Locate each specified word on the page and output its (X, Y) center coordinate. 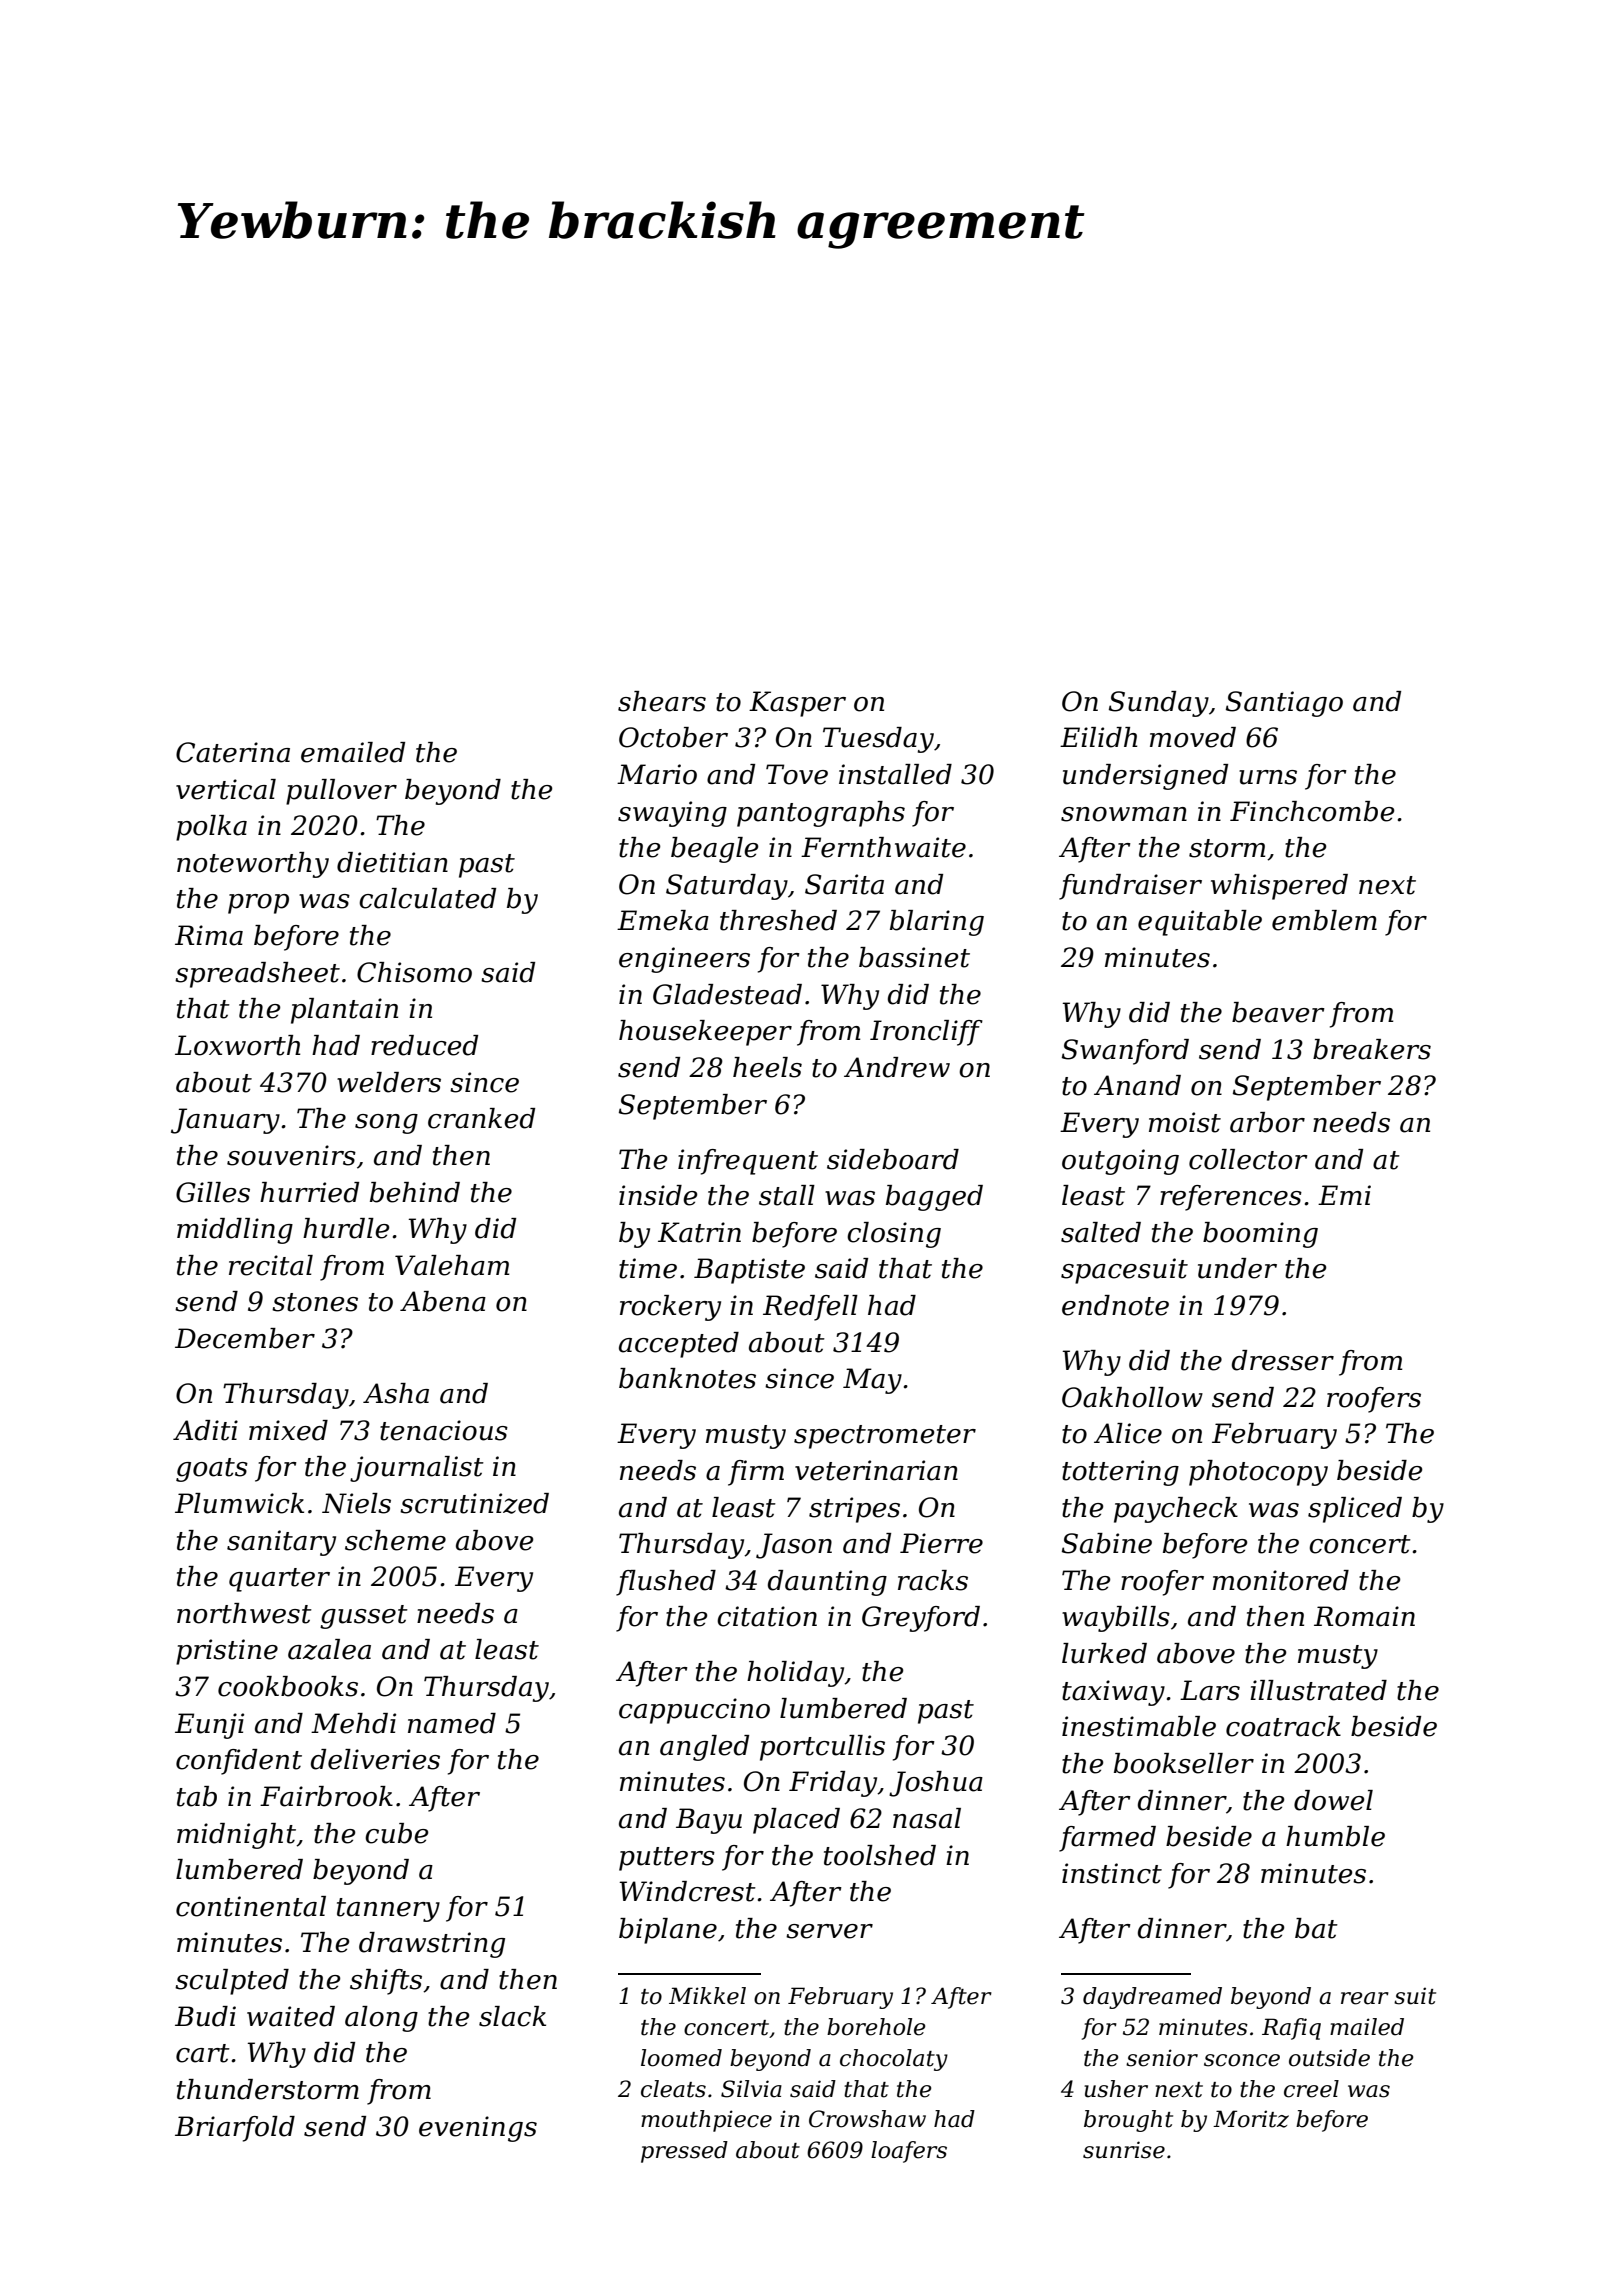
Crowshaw (867, 2119)
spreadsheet (257, 975)
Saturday (727, 887)
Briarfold (235, 2129)
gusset (364, 1617)
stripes (854, 1510)
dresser (1283, 1360)
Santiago (1284, 704)
